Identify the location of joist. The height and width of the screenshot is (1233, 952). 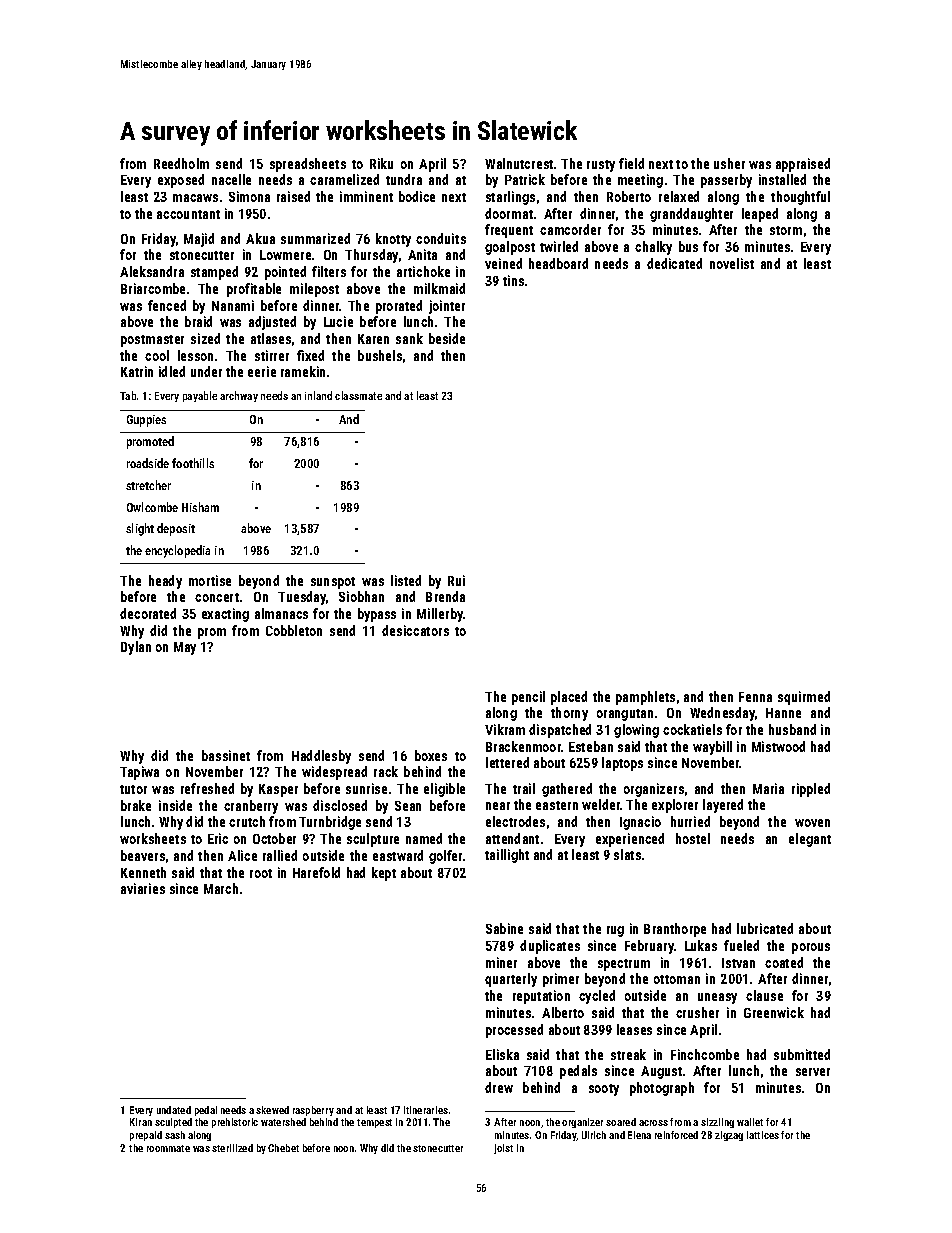
(503, 1149).
